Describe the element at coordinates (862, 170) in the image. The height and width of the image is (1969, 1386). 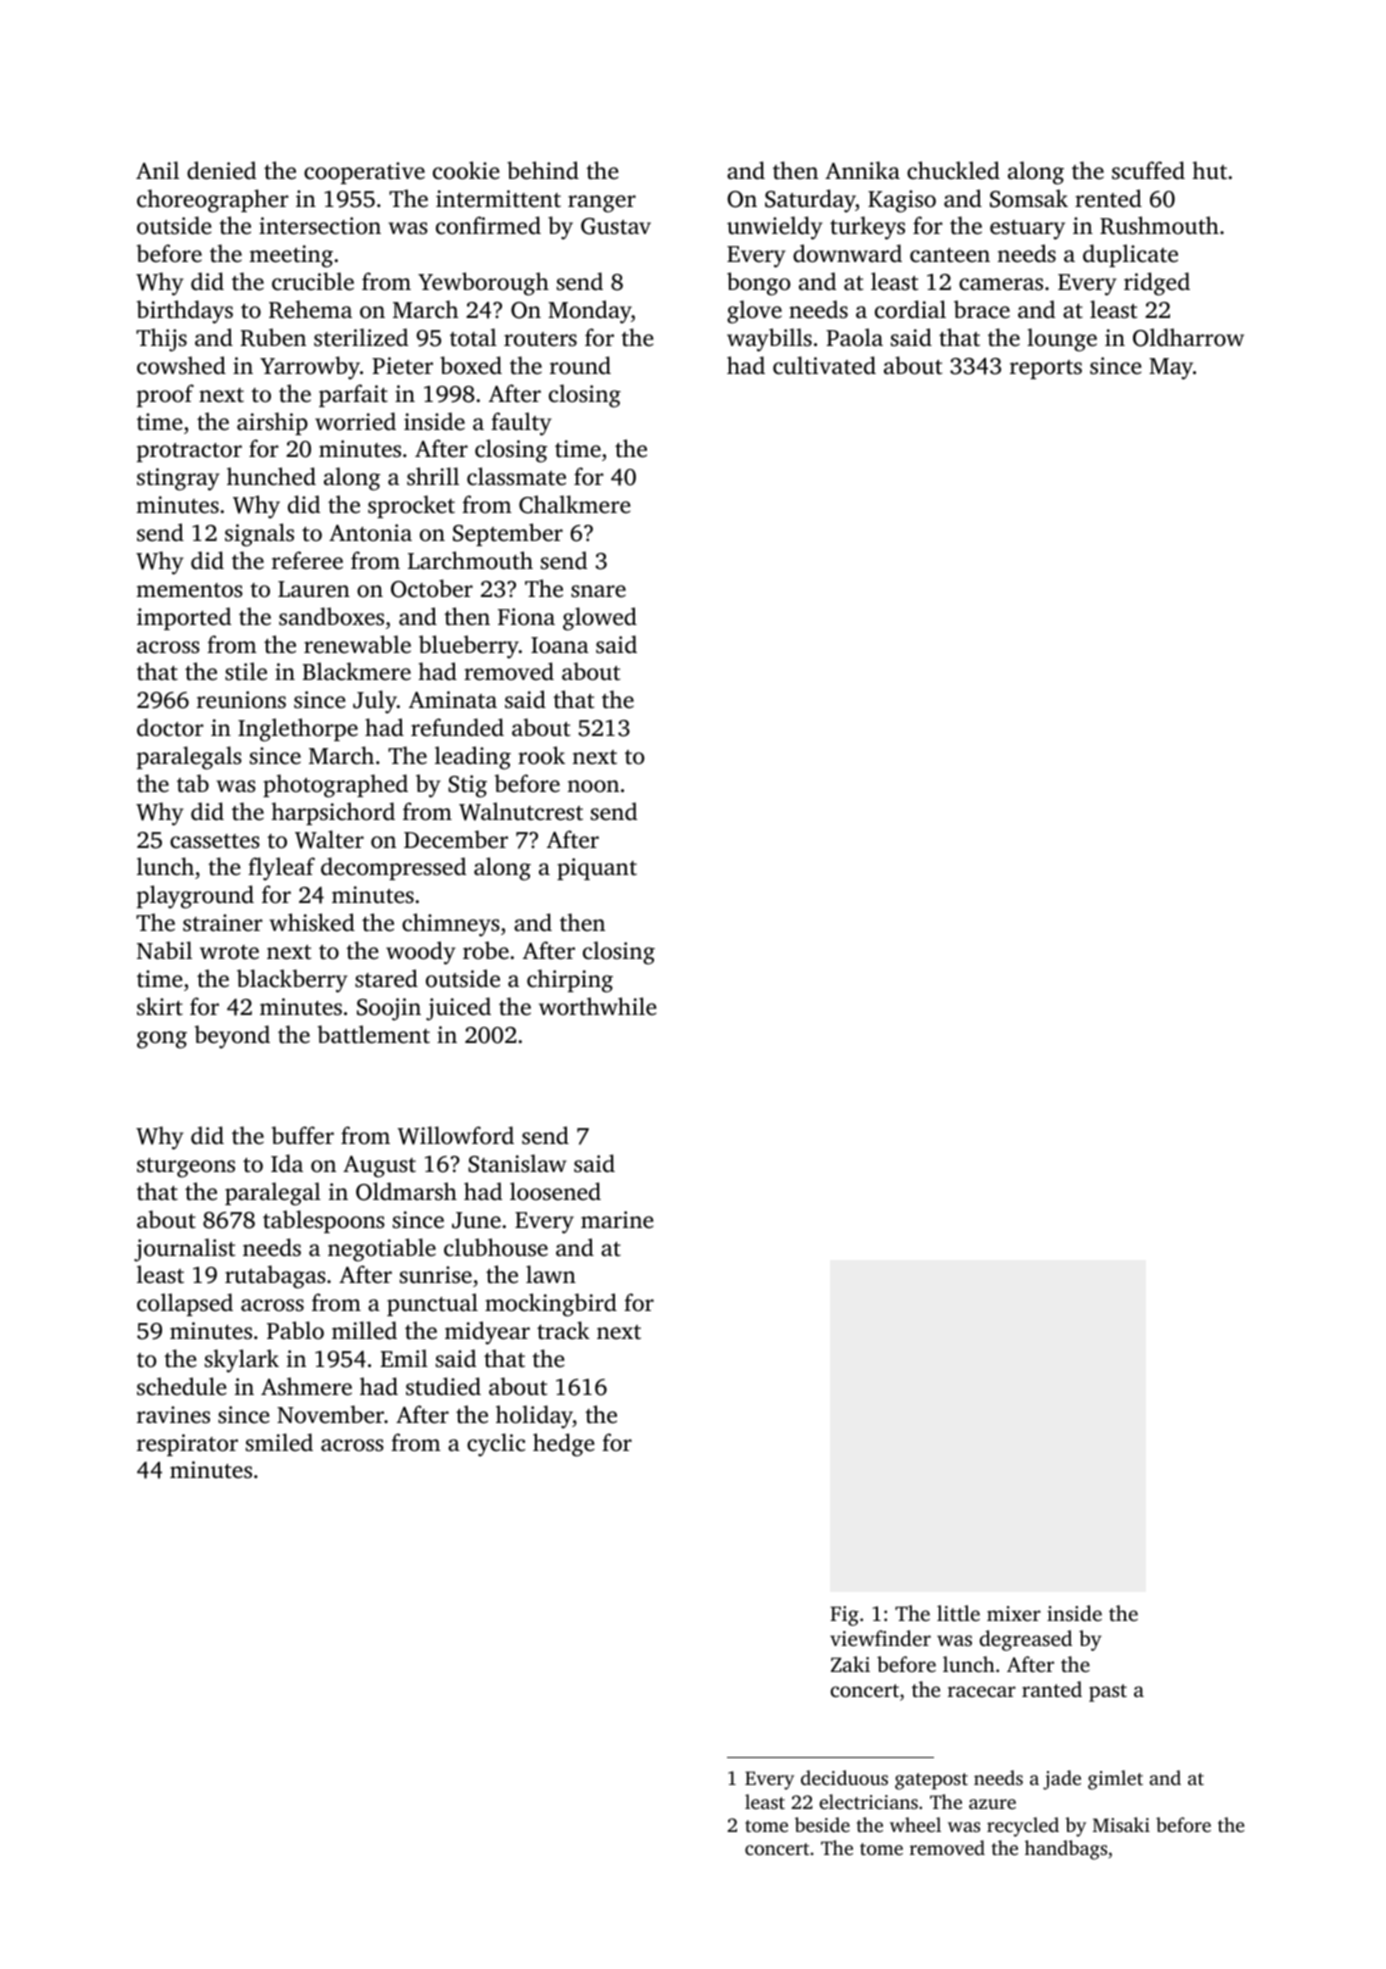
I see `Annika` at that location.
